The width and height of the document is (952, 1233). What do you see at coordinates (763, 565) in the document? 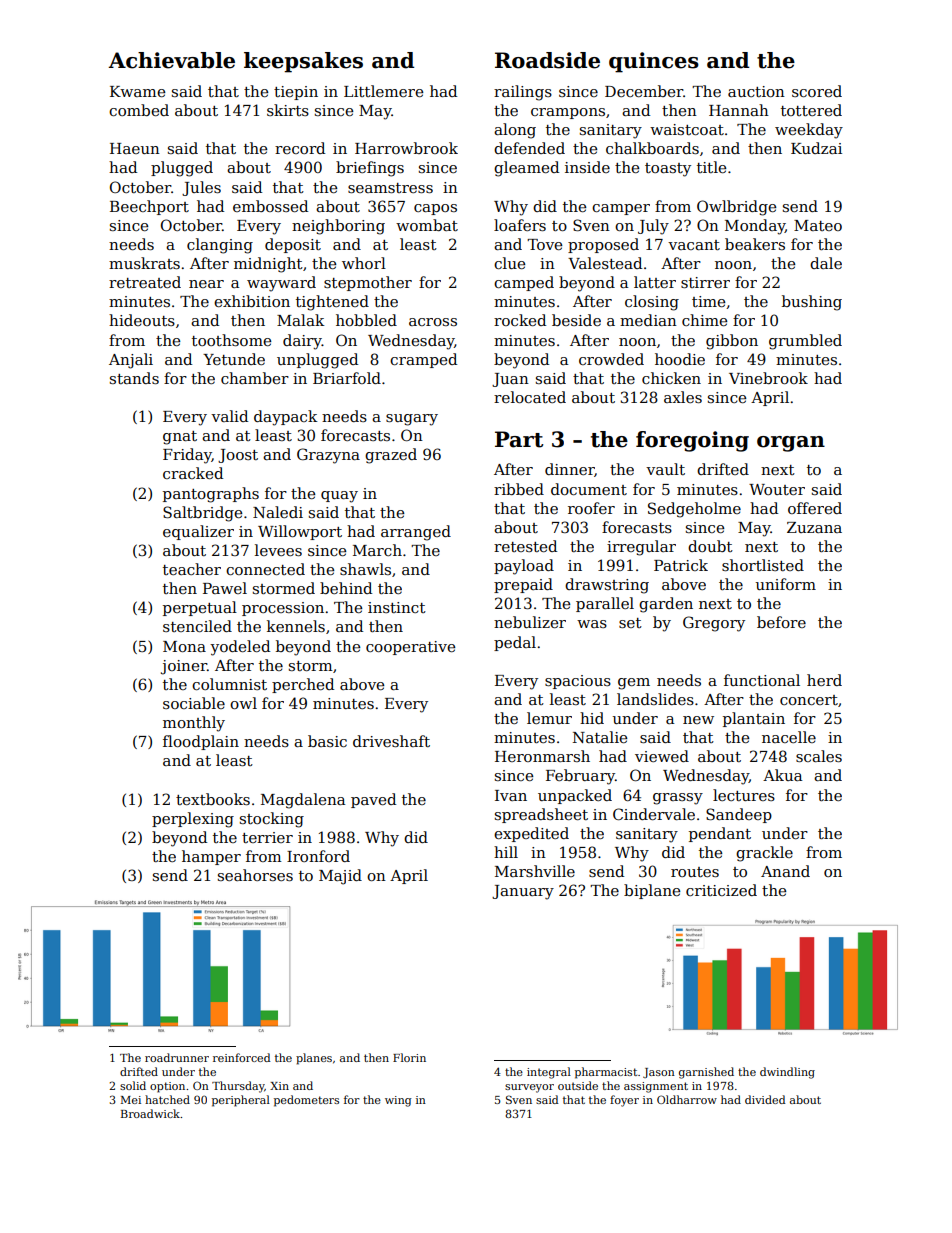
I see `shortlisted` at bounding box center [763, 565].
